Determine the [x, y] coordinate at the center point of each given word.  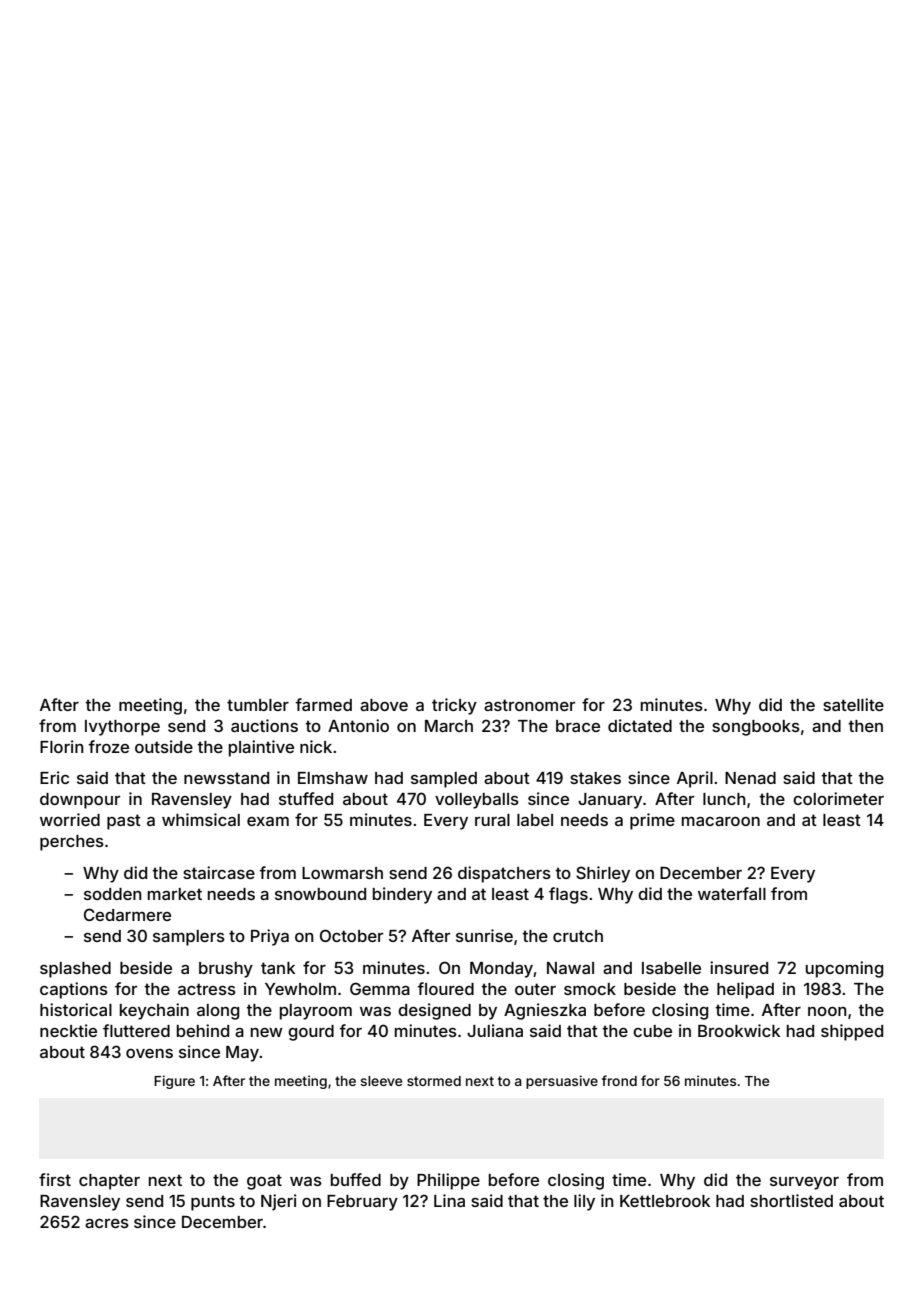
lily [584, 1202]
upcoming [844, 969]
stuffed [306, 798]
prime [652, 821]
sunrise [484, 935]
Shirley [603, 874]
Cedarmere [127, 914]
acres [107, 1223]
